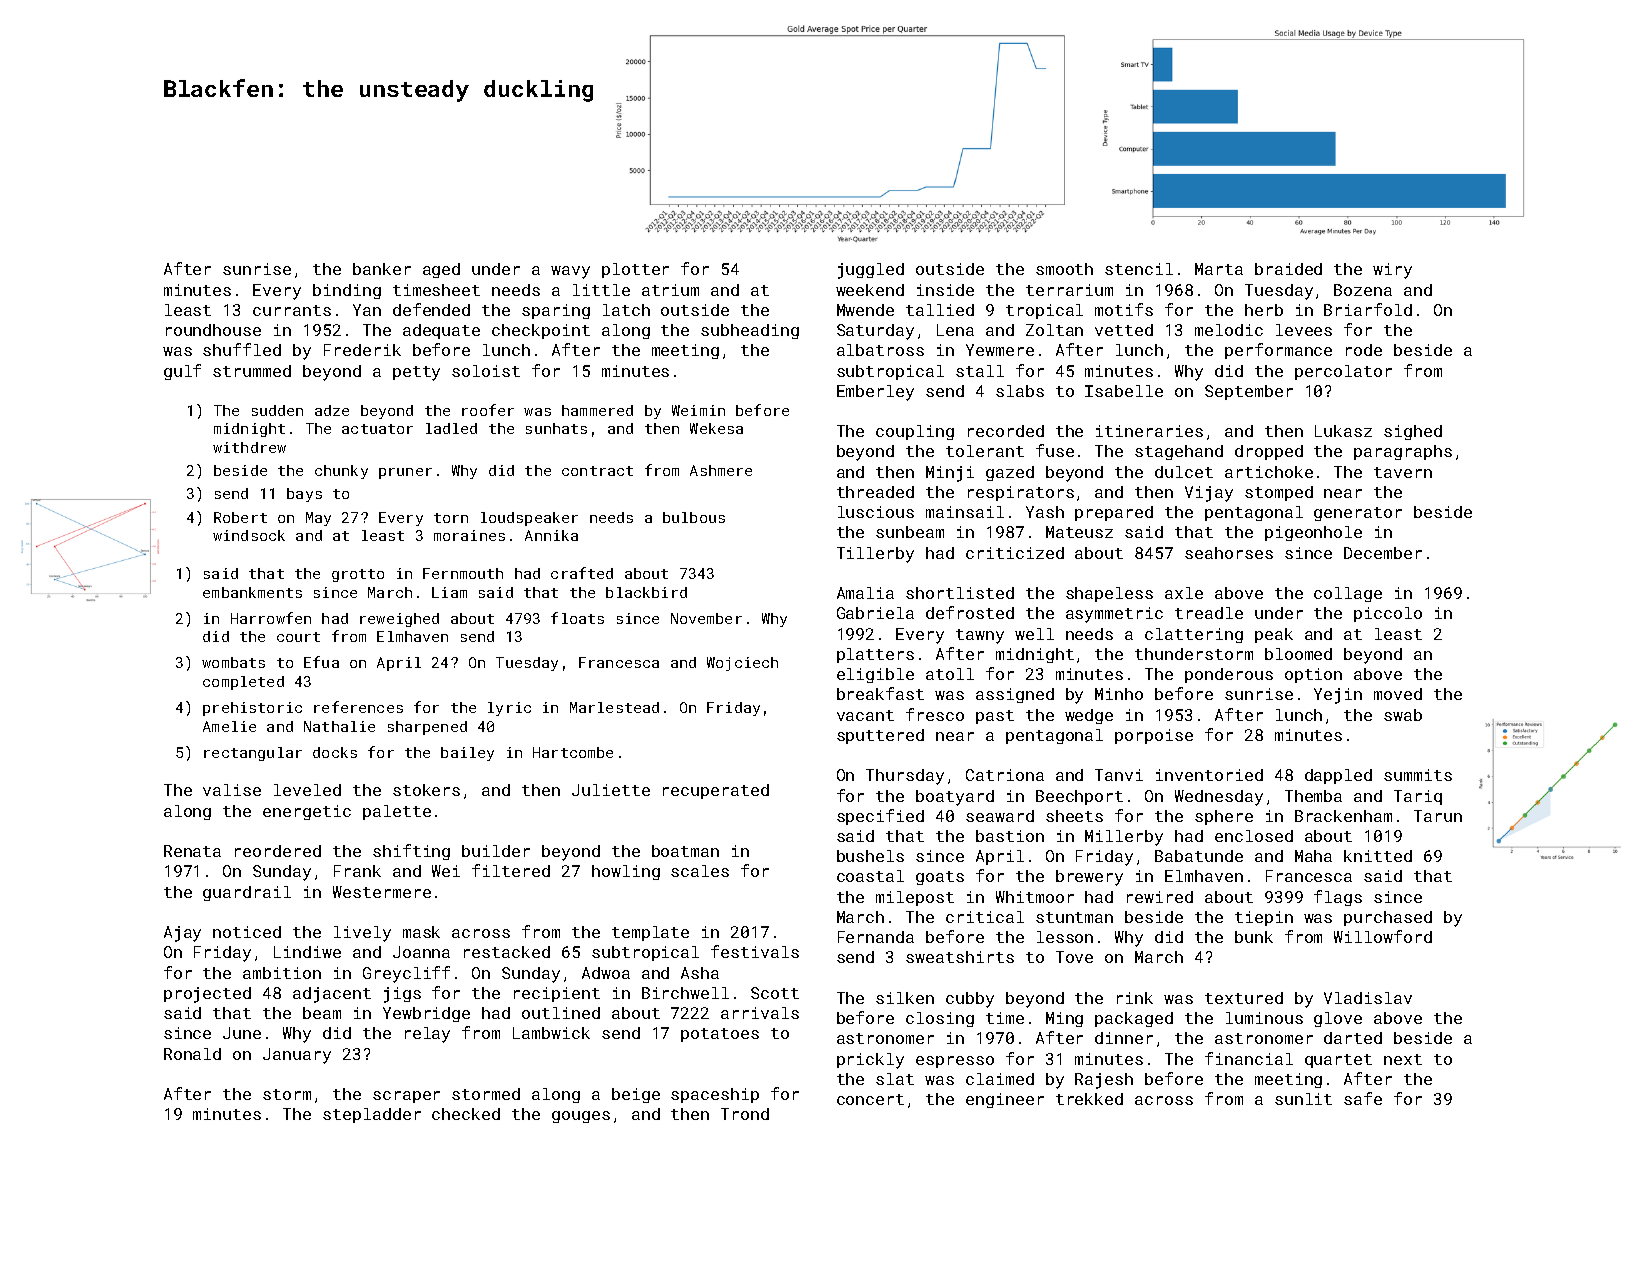  What do you see at coordinates (1074, 917) in the screenshot?
I see `stuntman` at bounding box center [1074, 917].
